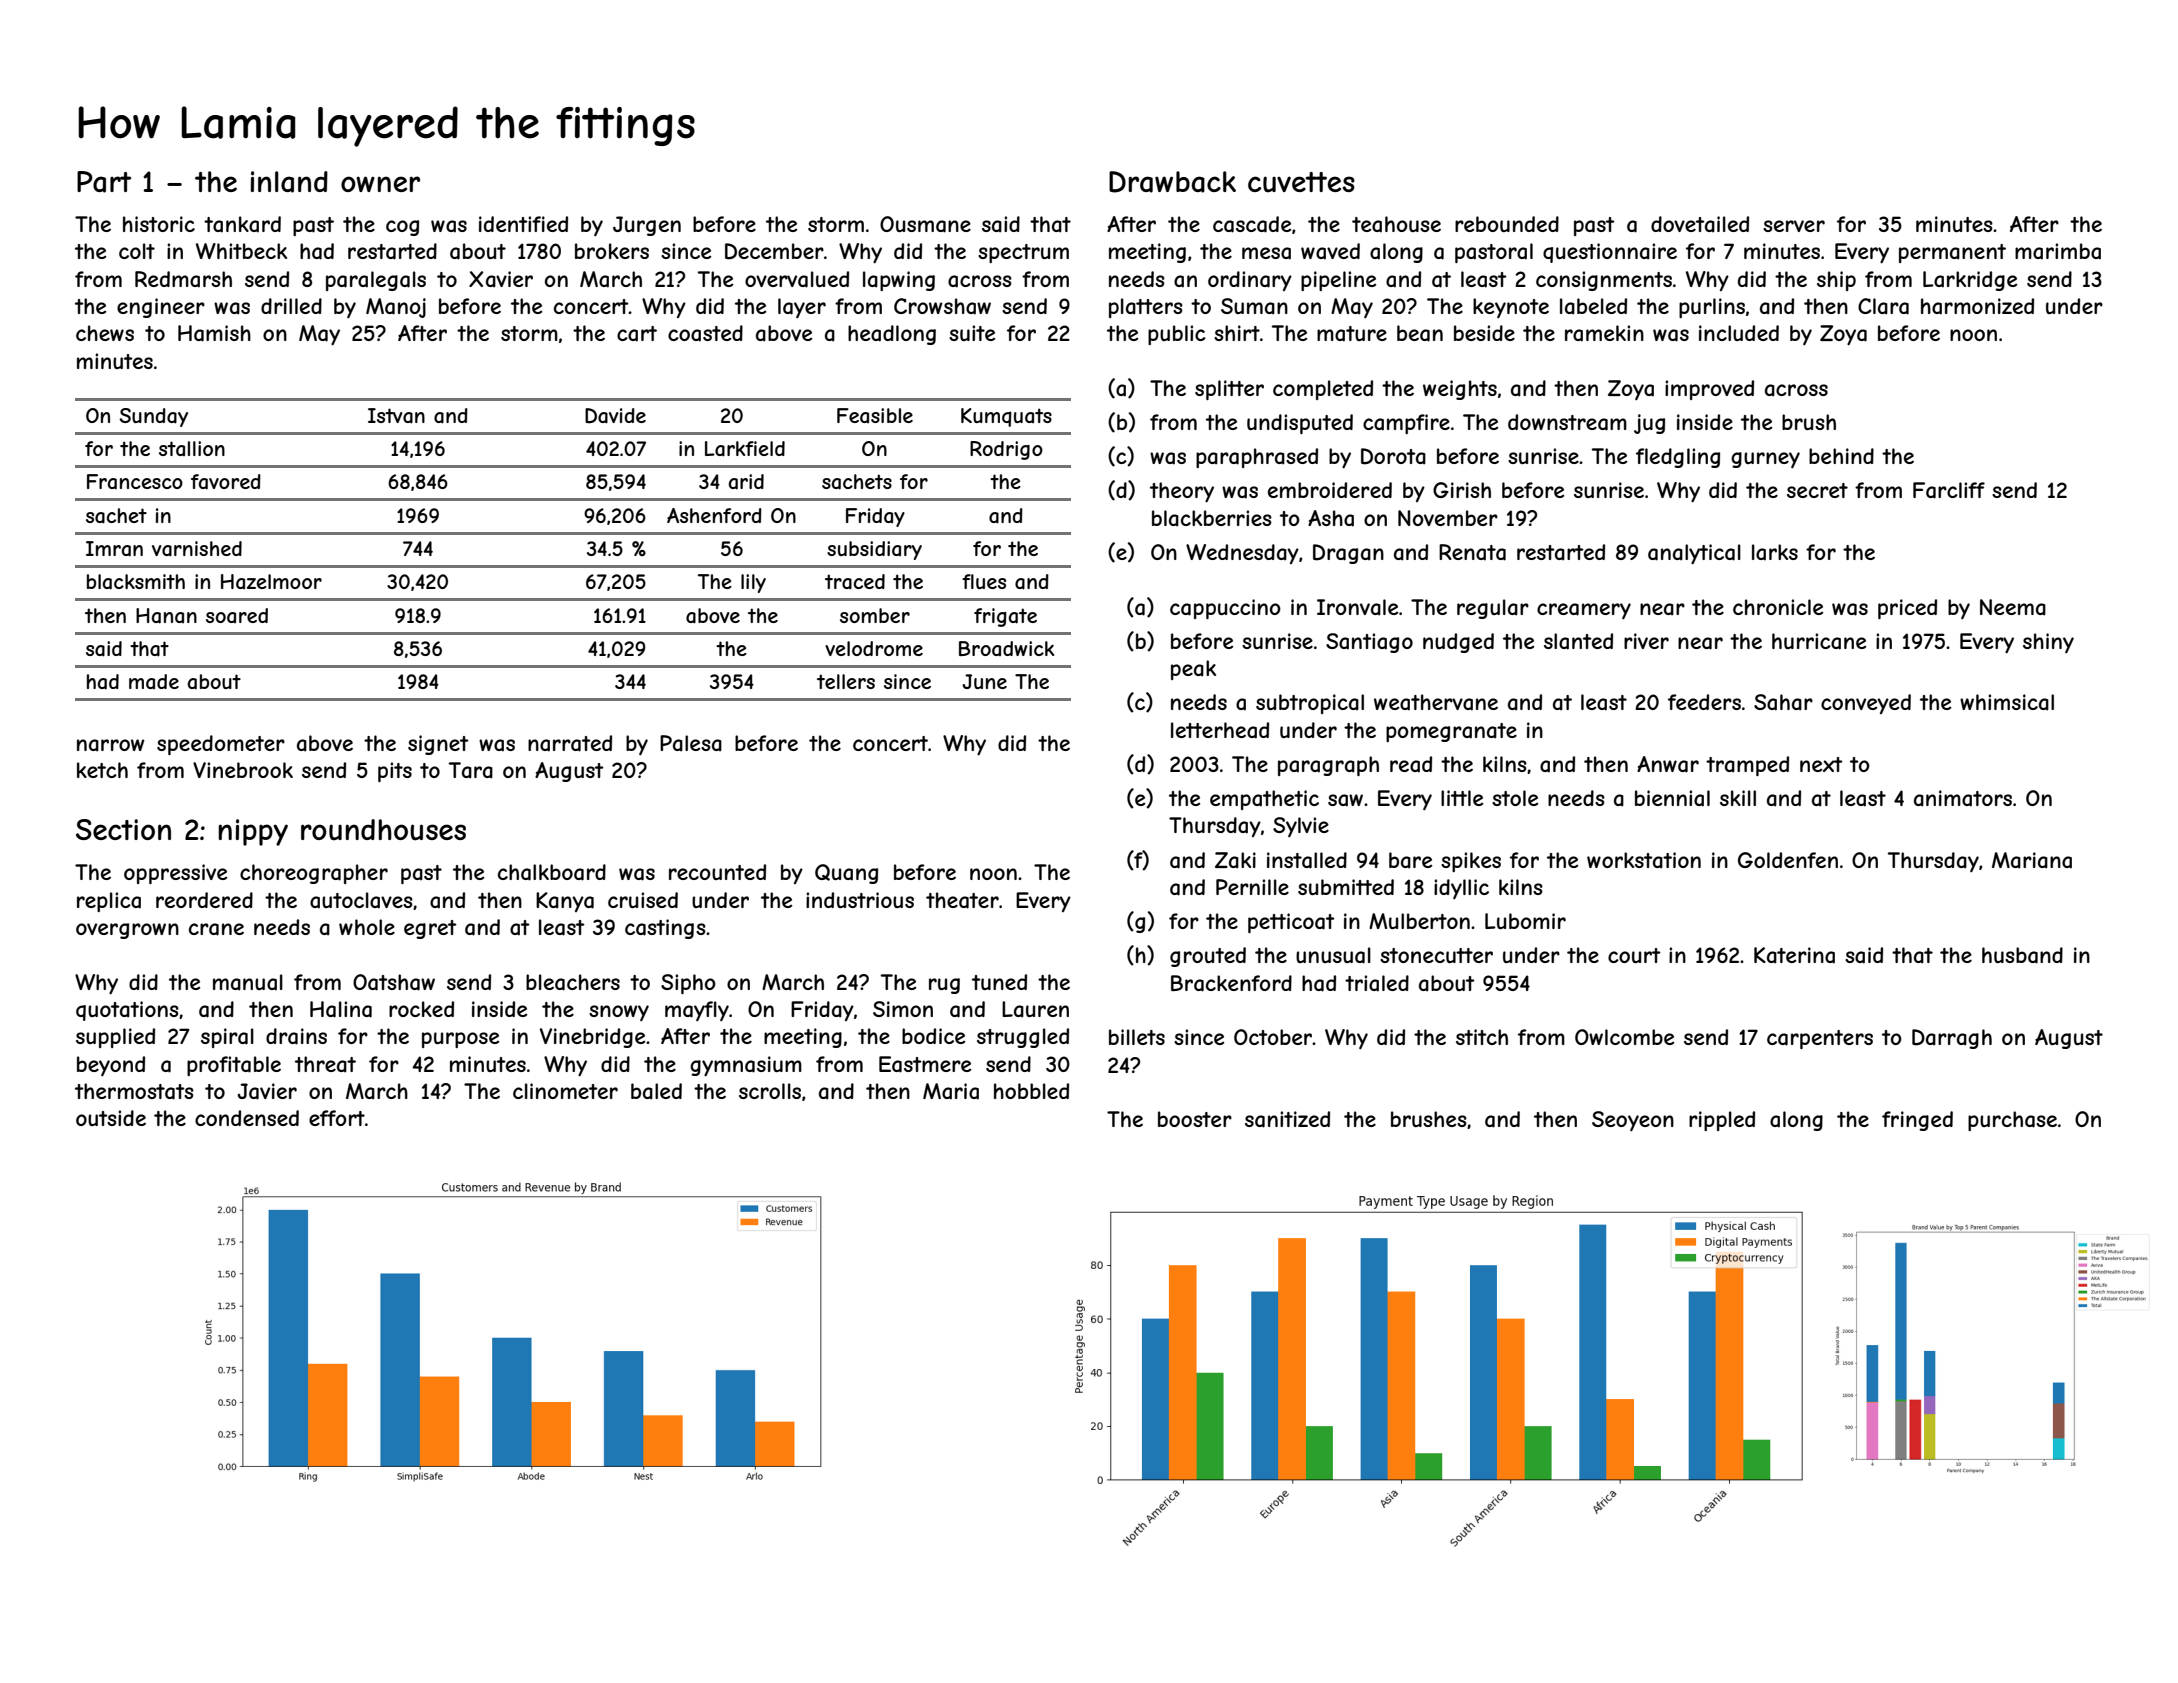 Image resolution: width=2178 pixels, height=1683 pixels. I want to click on blackberries, so click(1212, 518).
